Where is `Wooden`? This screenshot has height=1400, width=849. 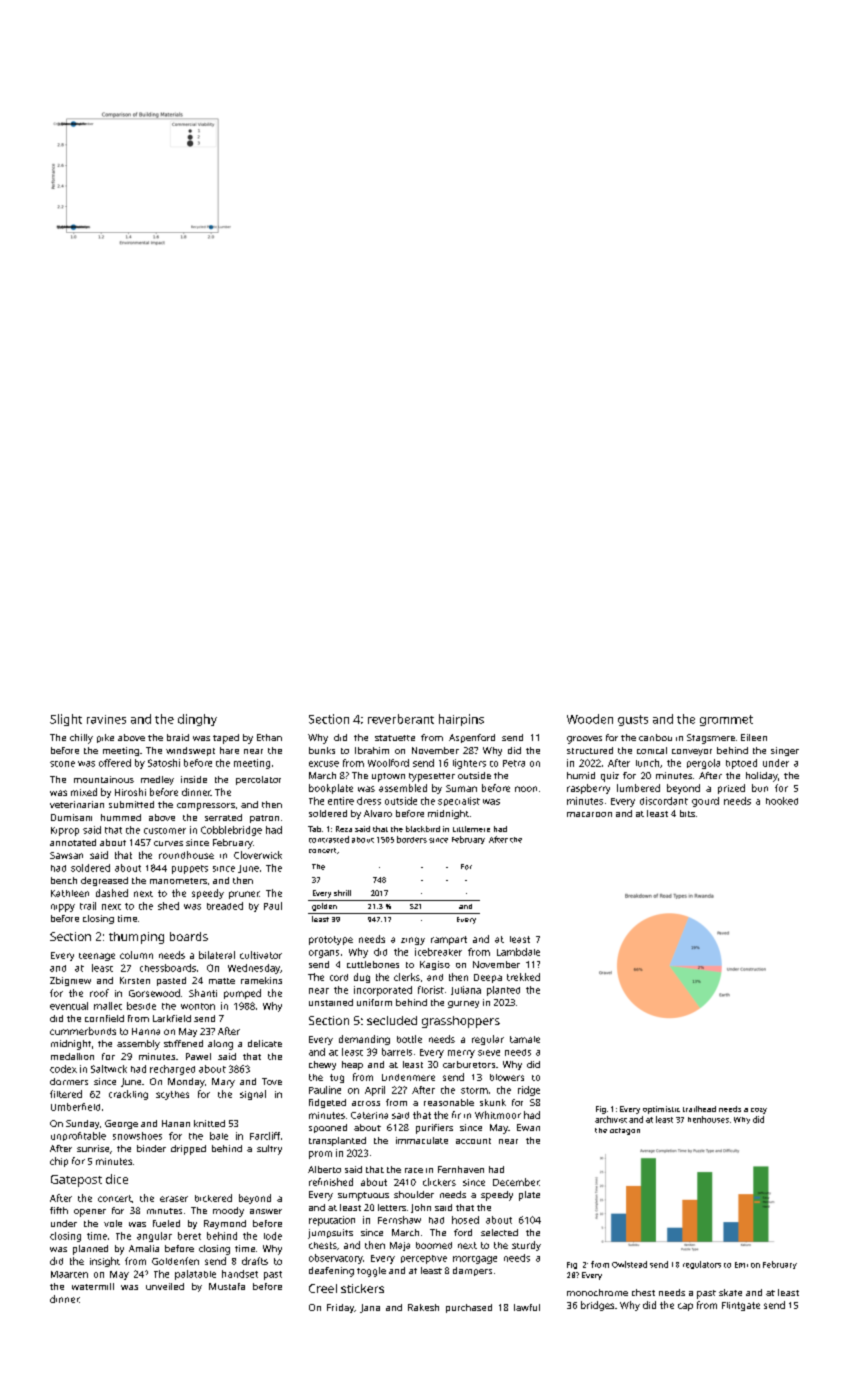 Wooden is located at coordinates (590, 719).
